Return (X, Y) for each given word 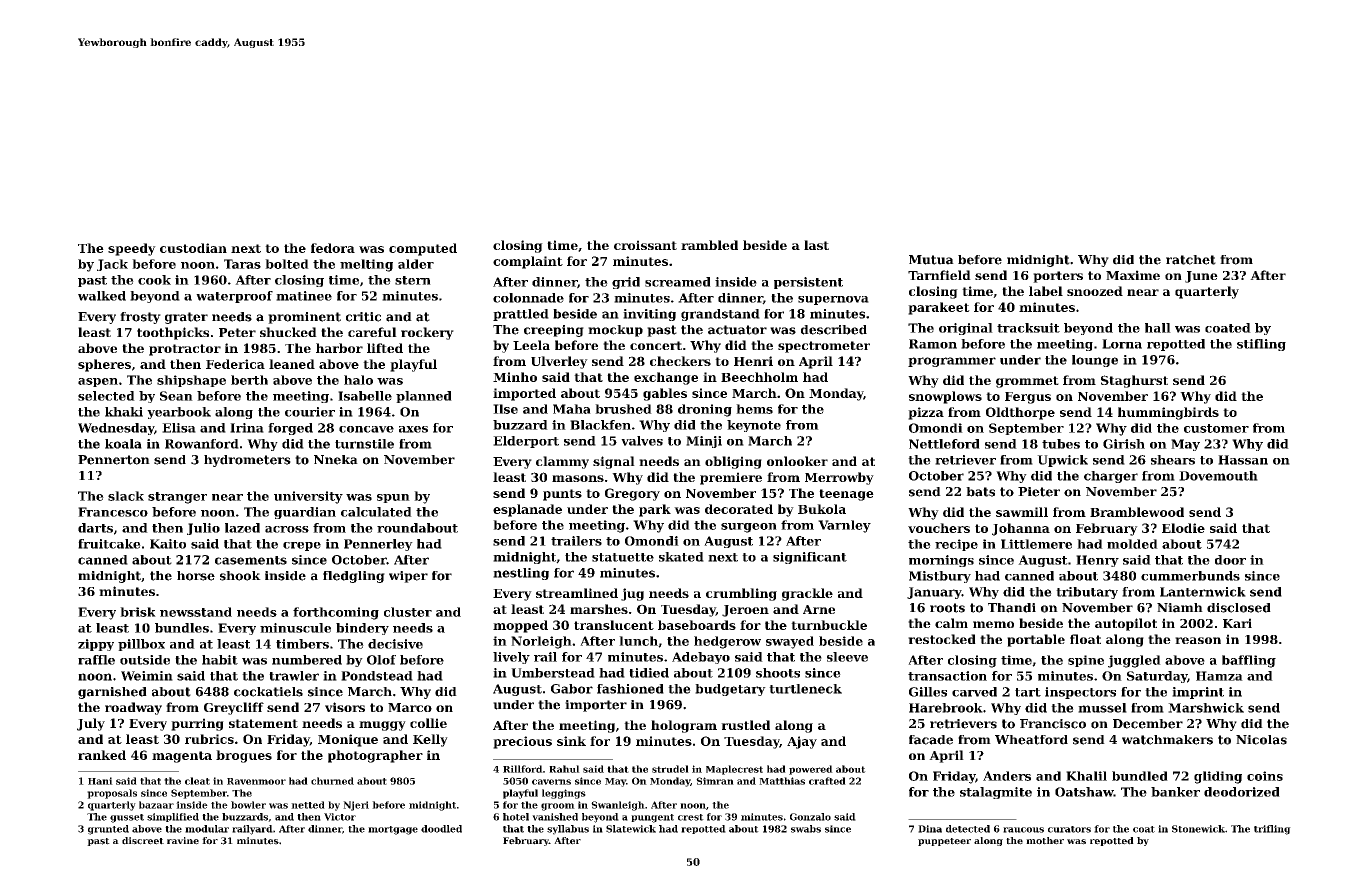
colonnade (528, 298)
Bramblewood (1137, 512)
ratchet (1191, 260)
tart (1028, 692)
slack (126, 496)
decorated (739, 509)
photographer (375, 756)
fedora (333, 248)
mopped (520, 626)
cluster (408, 612)
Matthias (782, 781)
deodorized (1242, 792)
